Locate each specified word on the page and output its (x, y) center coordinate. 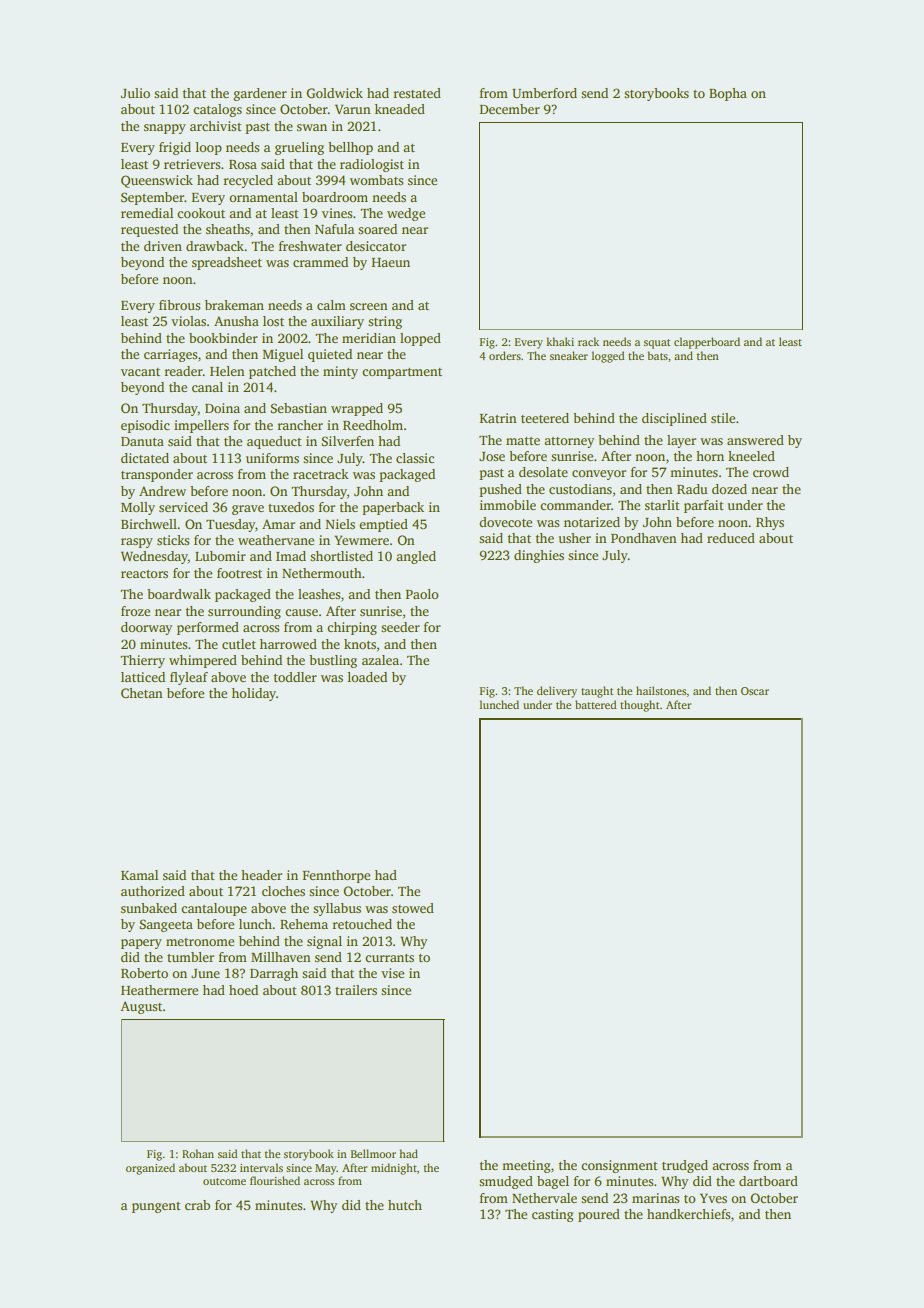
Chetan (141, 693)
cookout (201, 213)
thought (639, 706)
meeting (526, 1166)
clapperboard (707, 343)
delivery (557, 692)
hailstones (661, 690)
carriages (170, 355)
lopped (420, 339)
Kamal (139, 875)
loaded (367, 677)
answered (755, 440)
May (326, 1169)
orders (505, 355)
